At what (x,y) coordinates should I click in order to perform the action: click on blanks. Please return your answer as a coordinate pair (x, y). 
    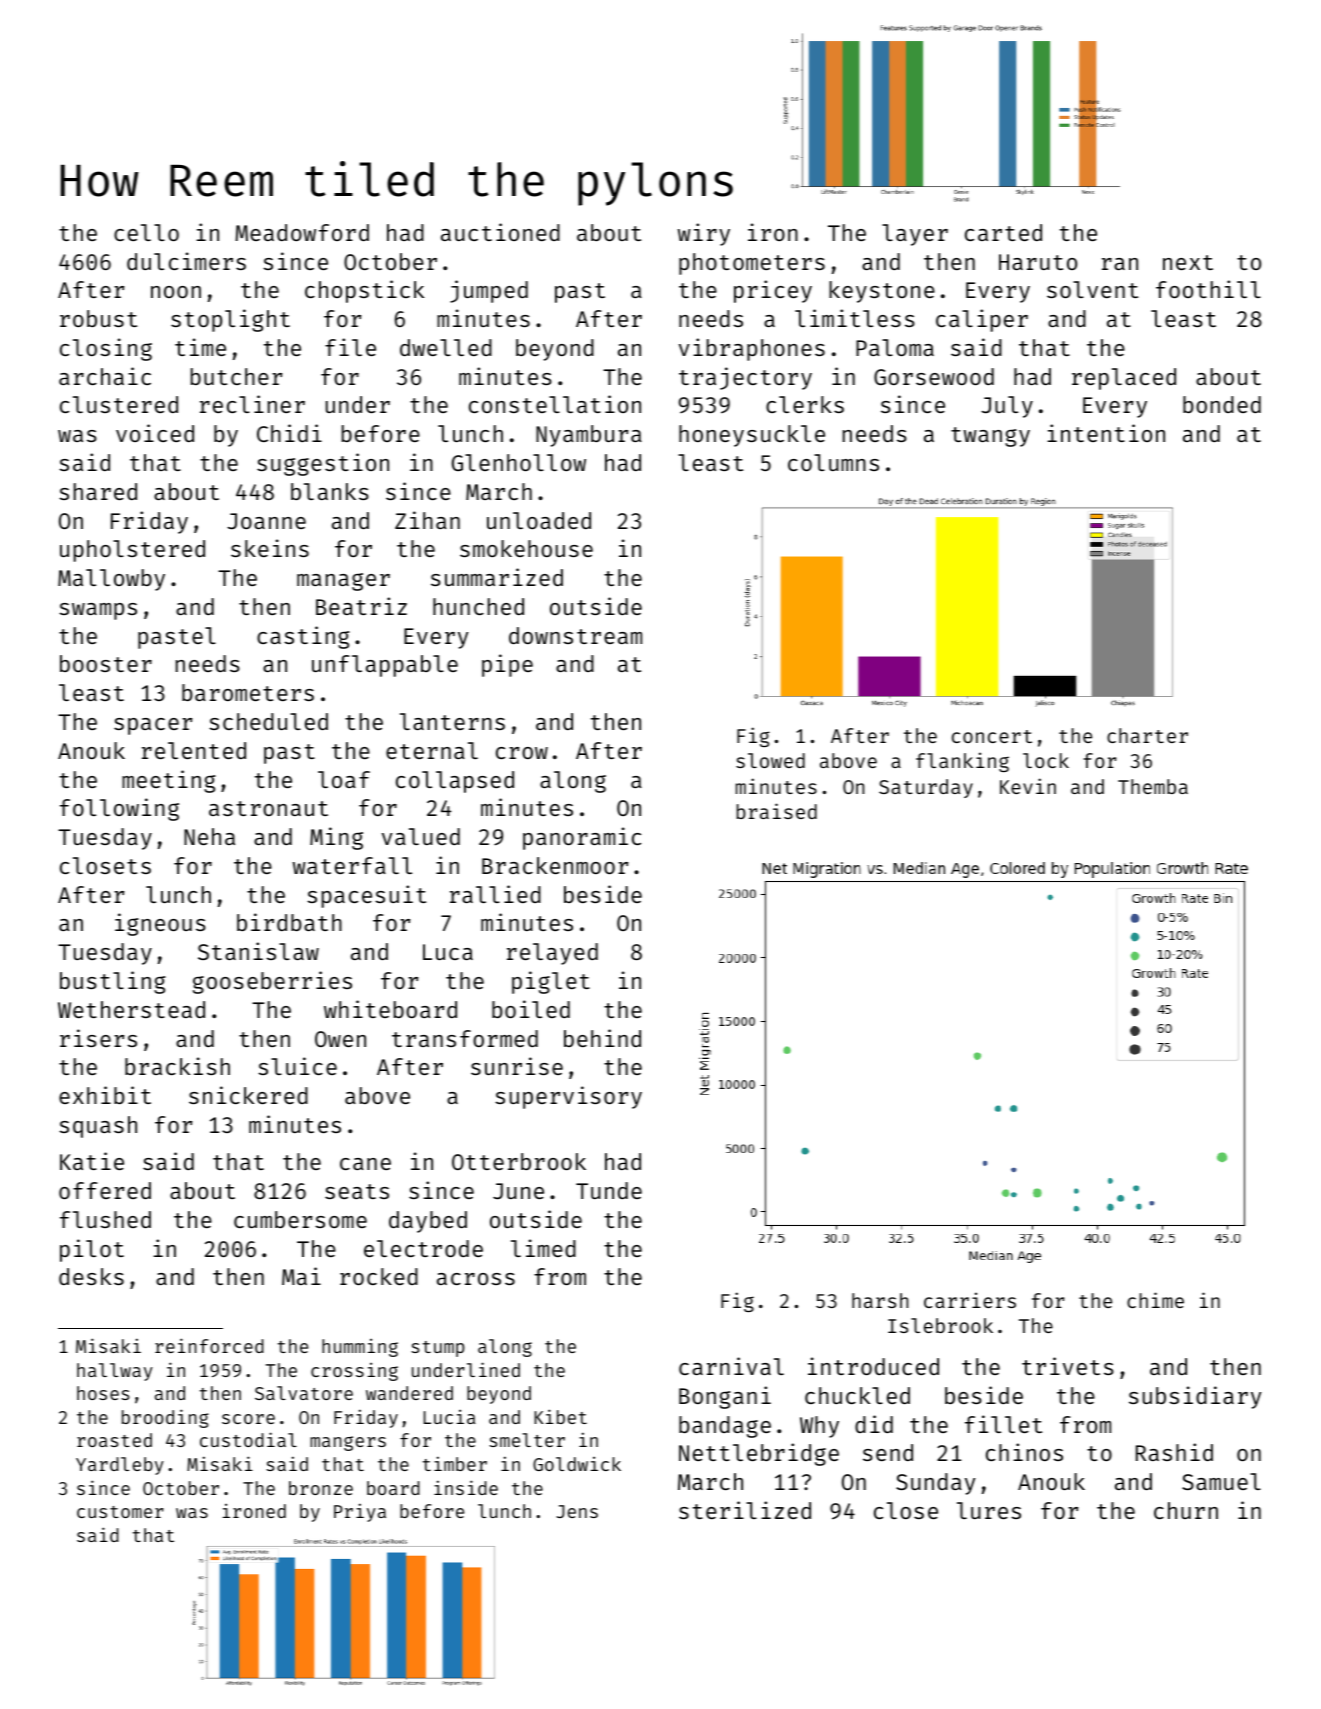
    Looking at the image, I should click on (330, 491).
